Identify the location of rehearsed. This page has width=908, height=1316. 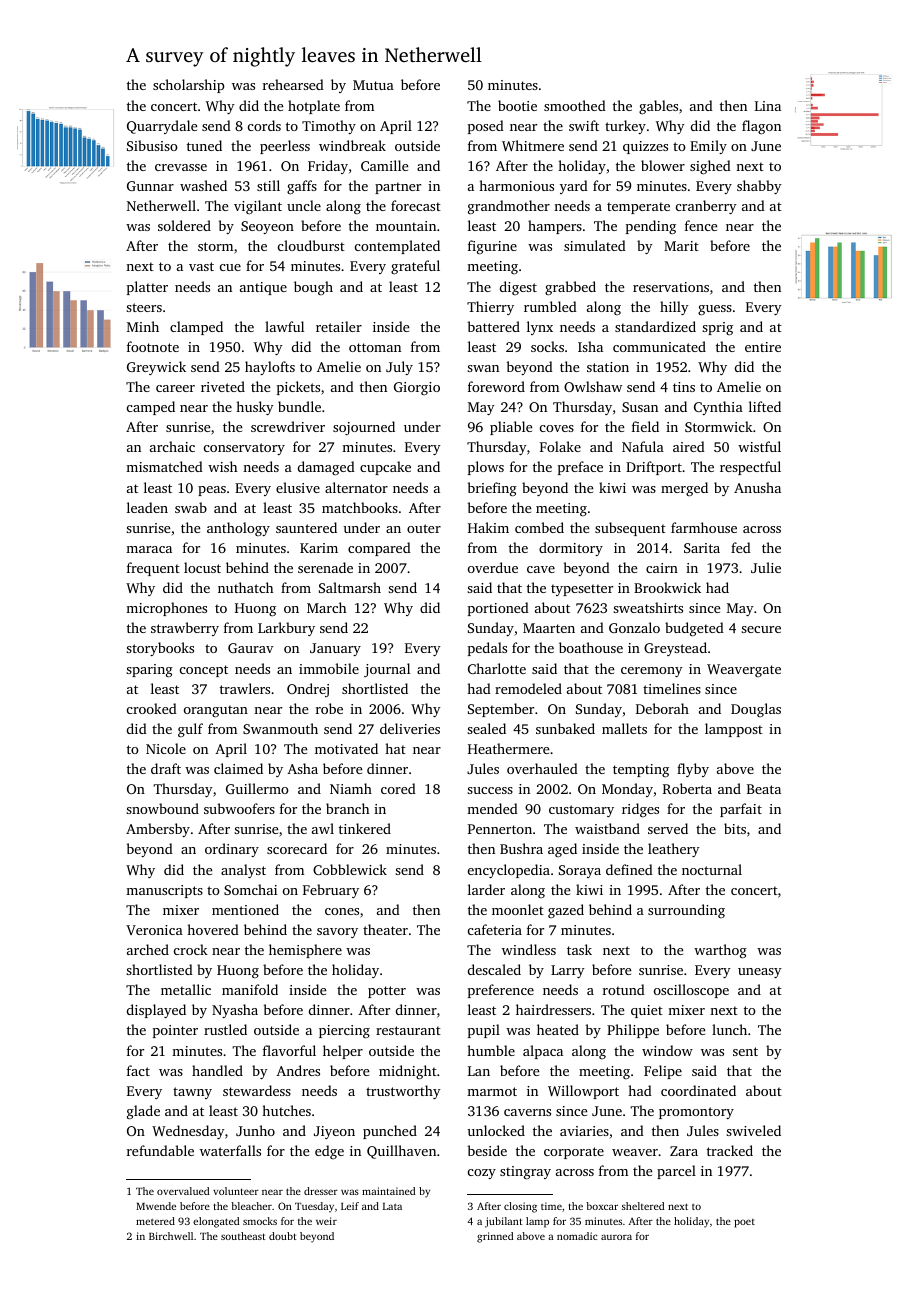
(293, 84).
